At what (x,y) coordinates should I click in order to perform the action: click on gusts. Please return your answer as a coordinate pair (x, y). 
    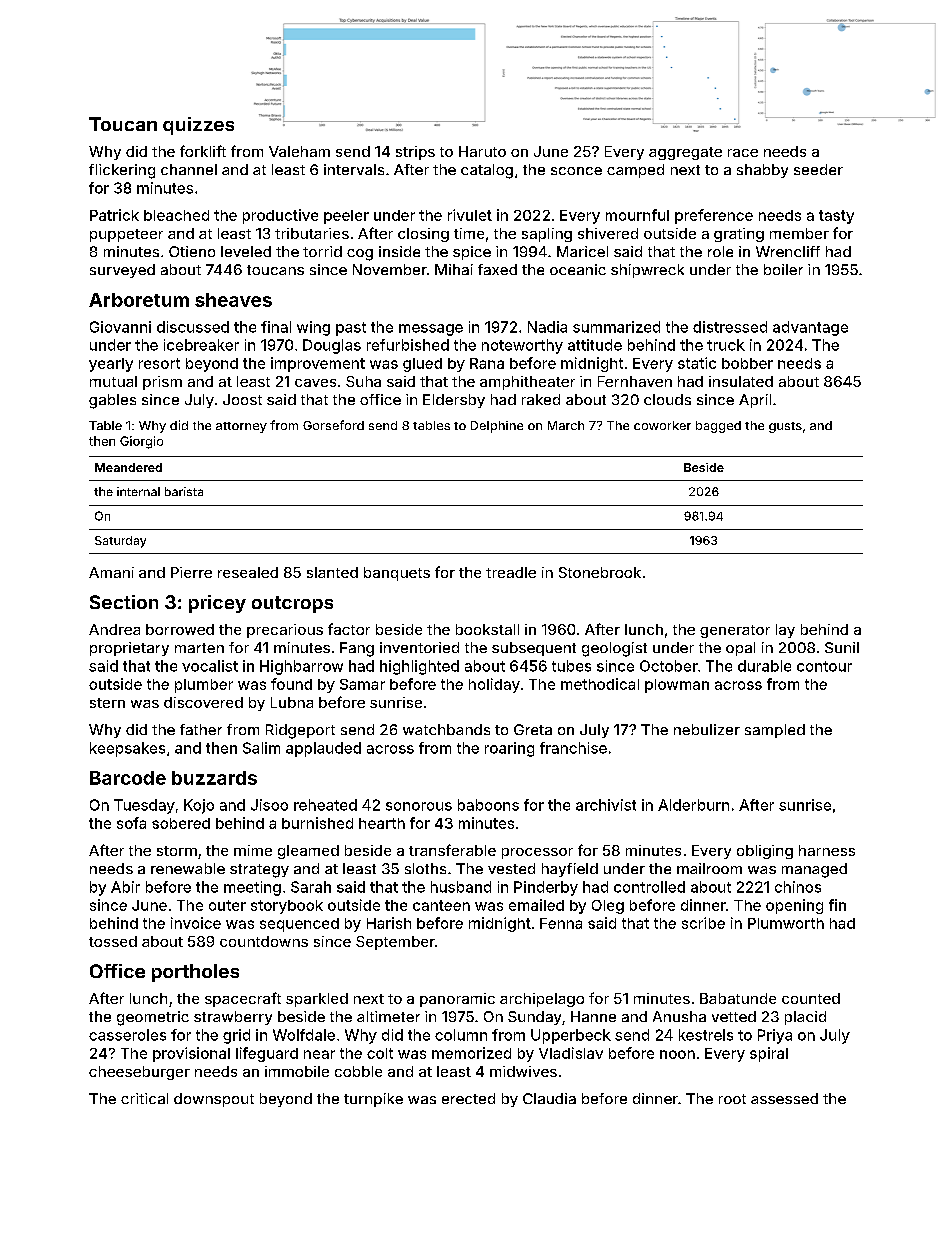
    Looking at the image, I should click on (785, 427).
